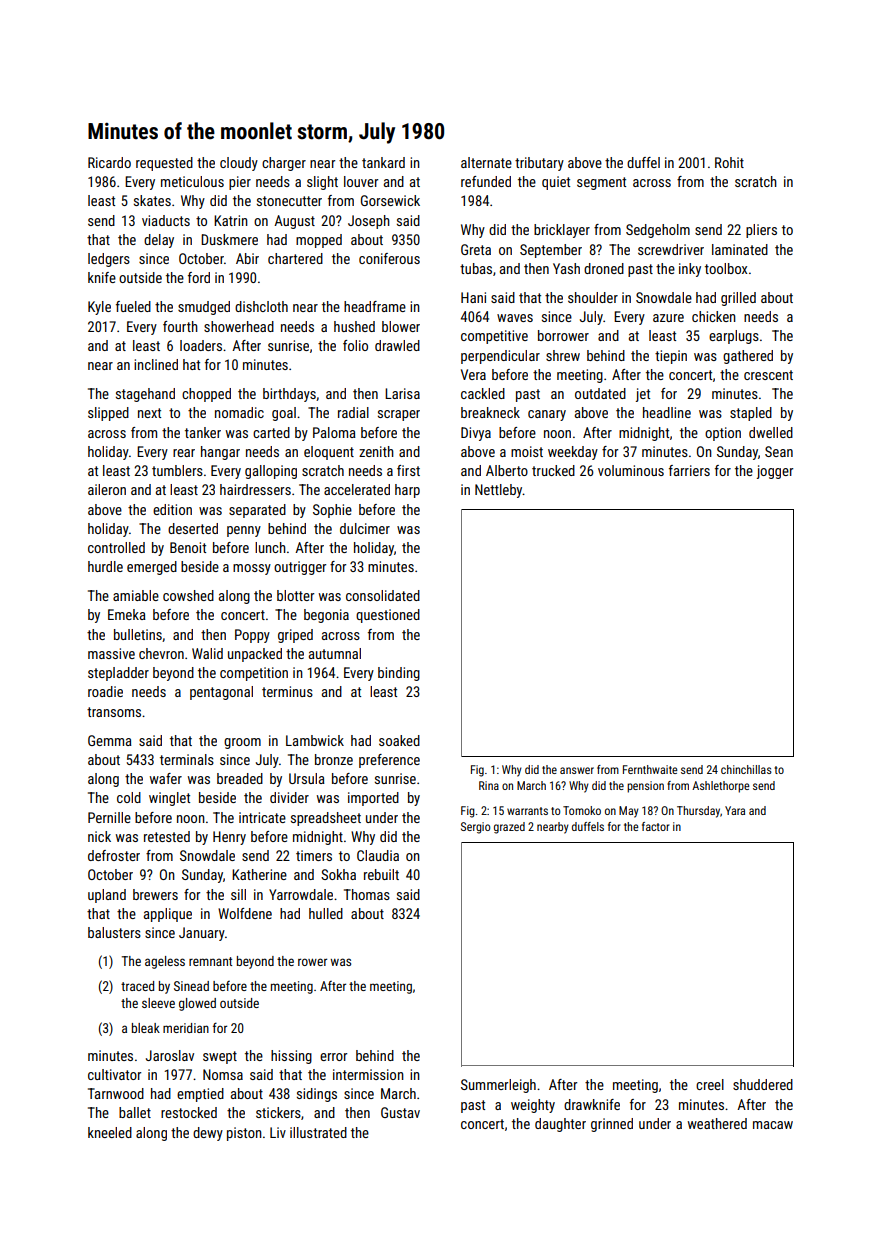 The height and width of the page is (1250, 881). I want to click on Fernthwaite, so click(650, 769).
